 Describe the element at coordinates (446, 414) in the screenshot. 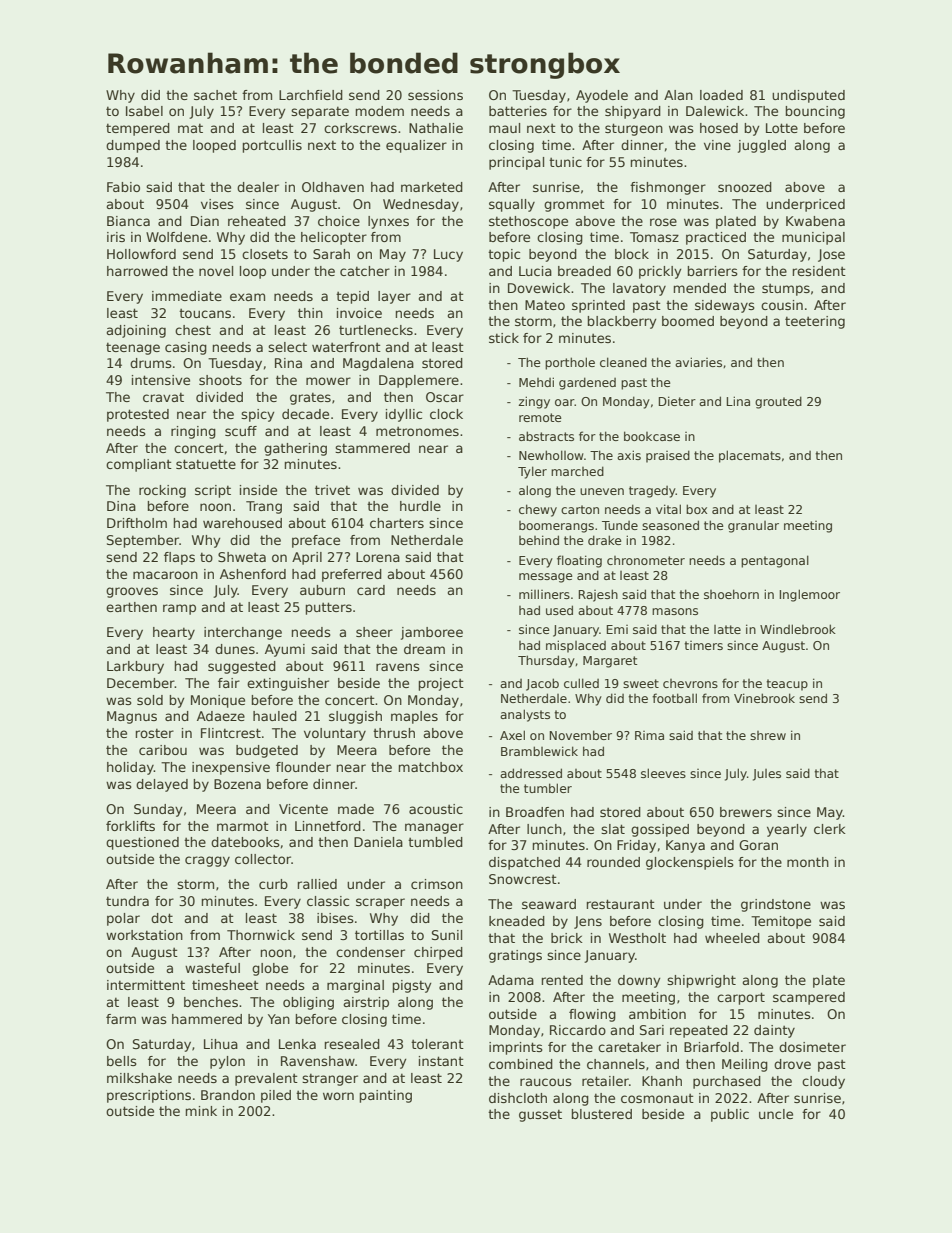

I see `clock` at that location.
